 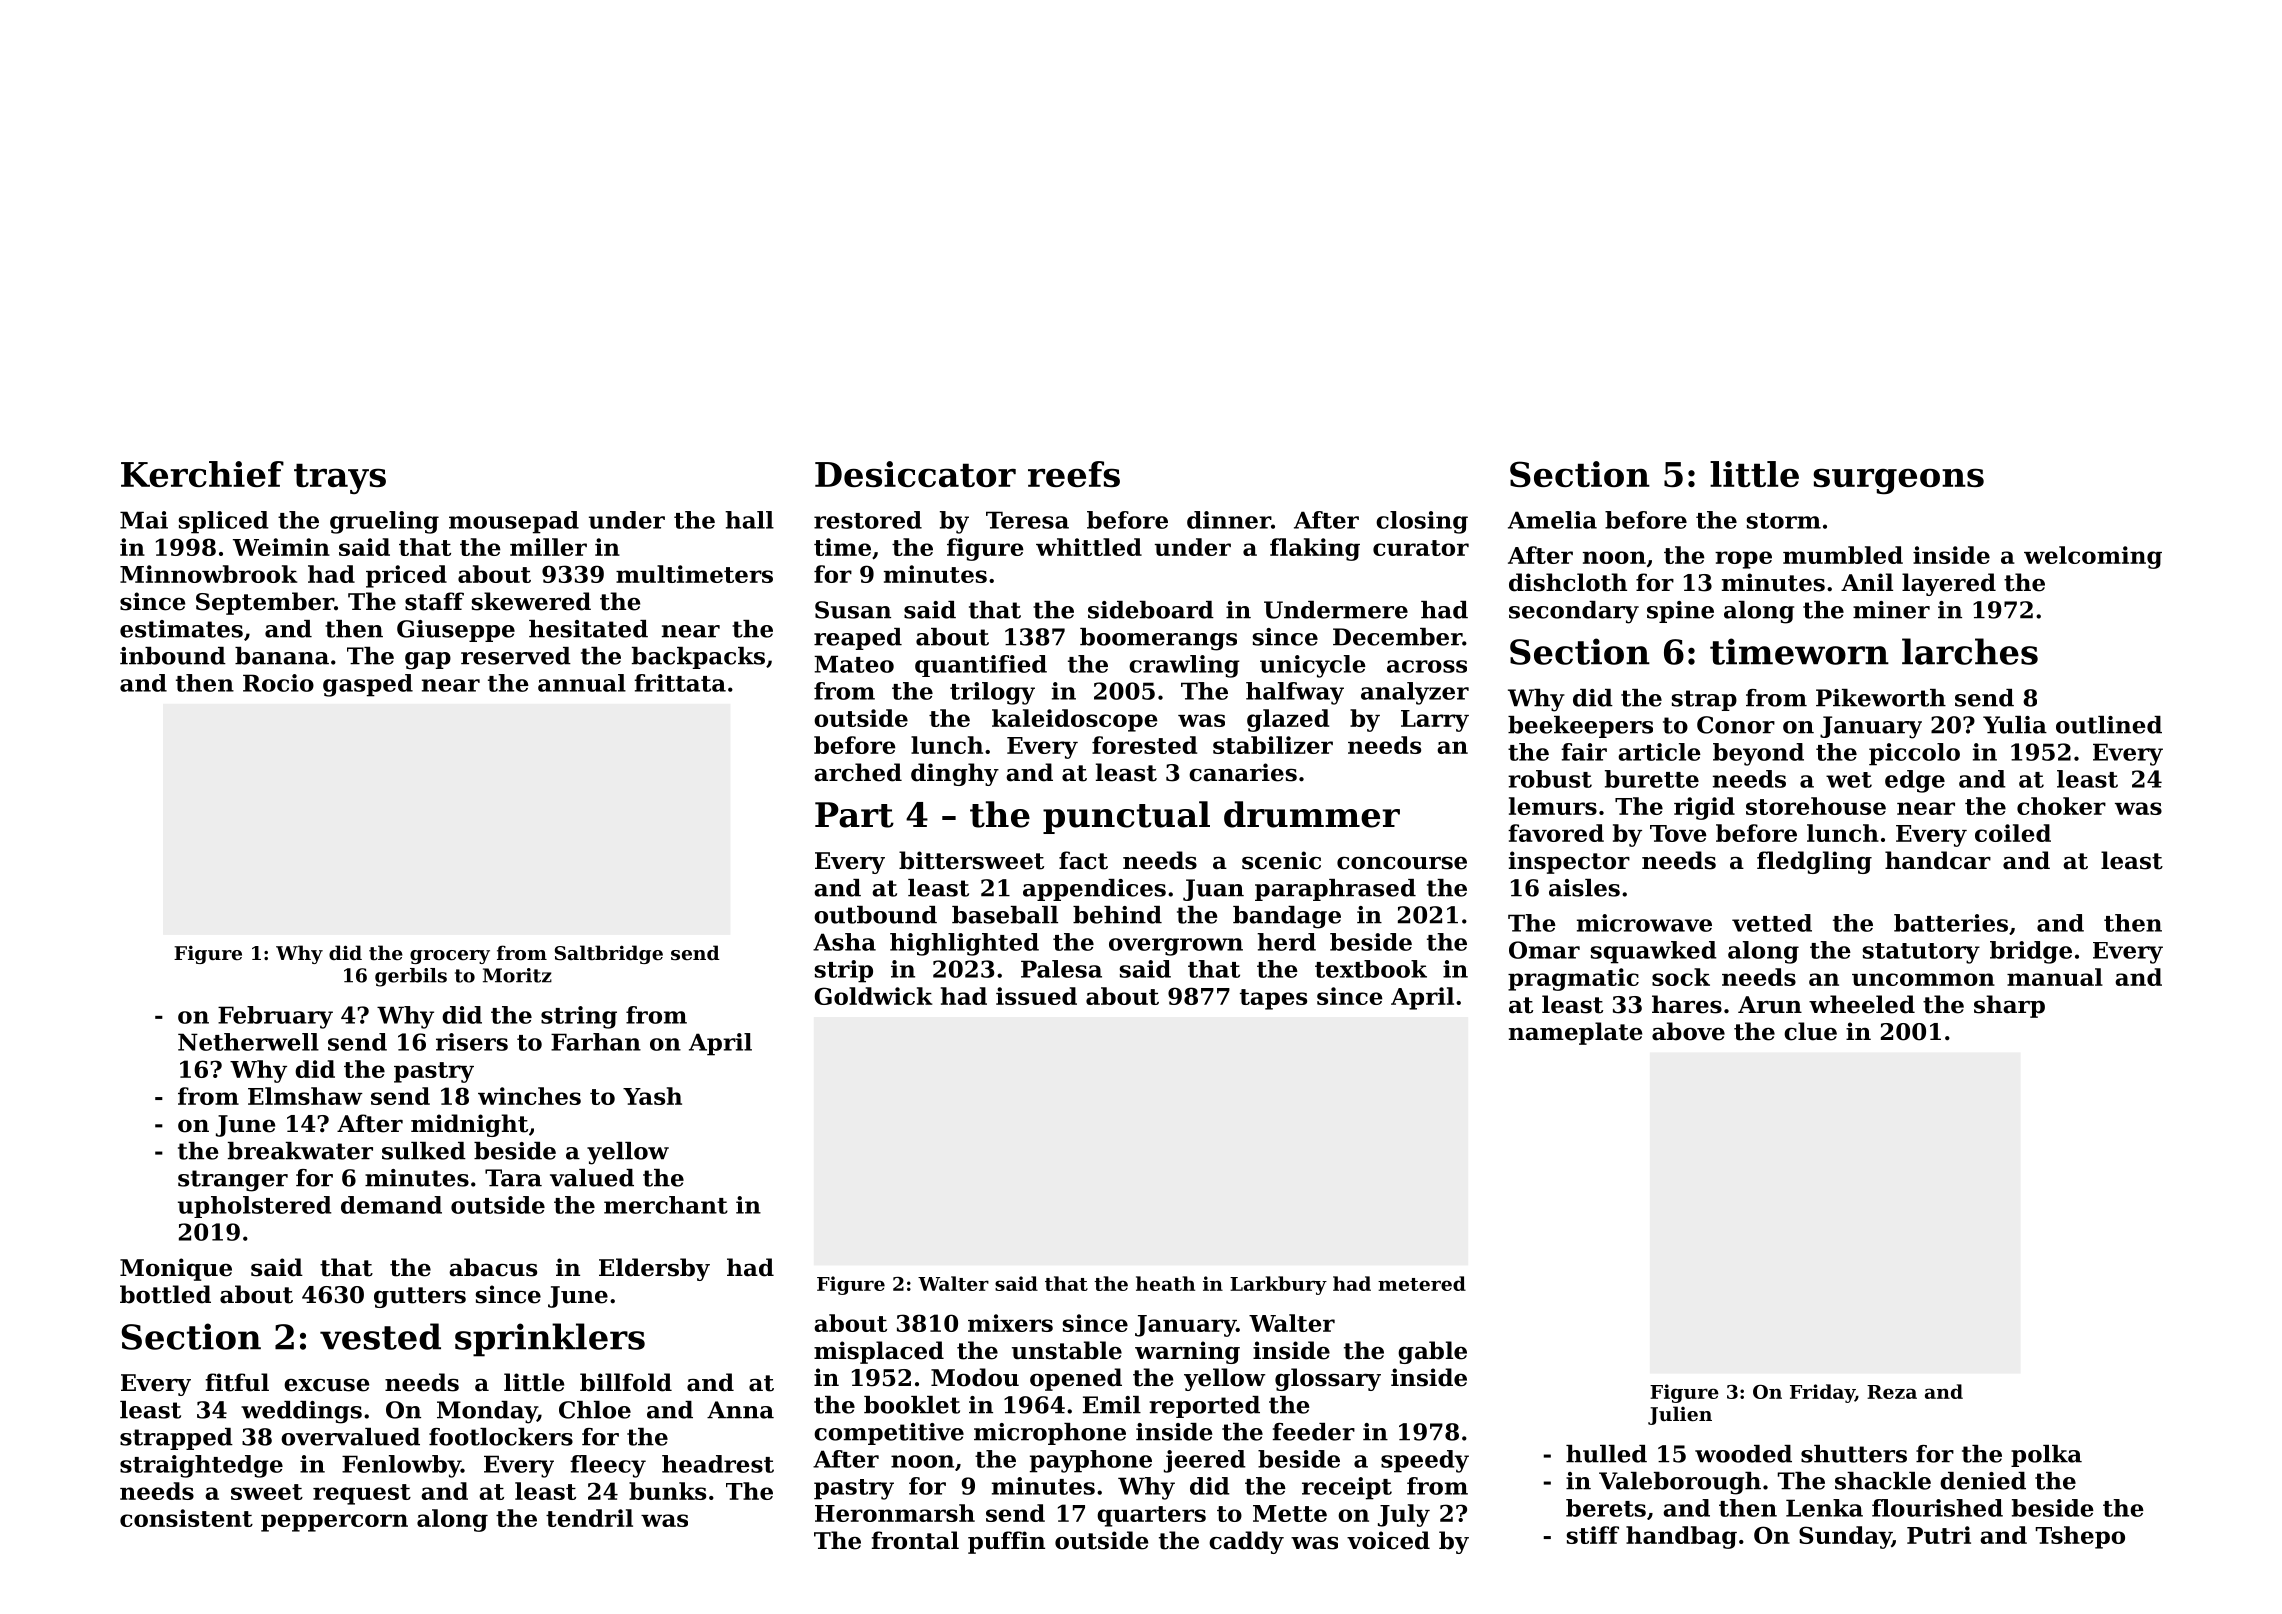 What do you see at coordinates (915, 474) in the image?
I see `Desiccator` at bounding box center [915, 474].
